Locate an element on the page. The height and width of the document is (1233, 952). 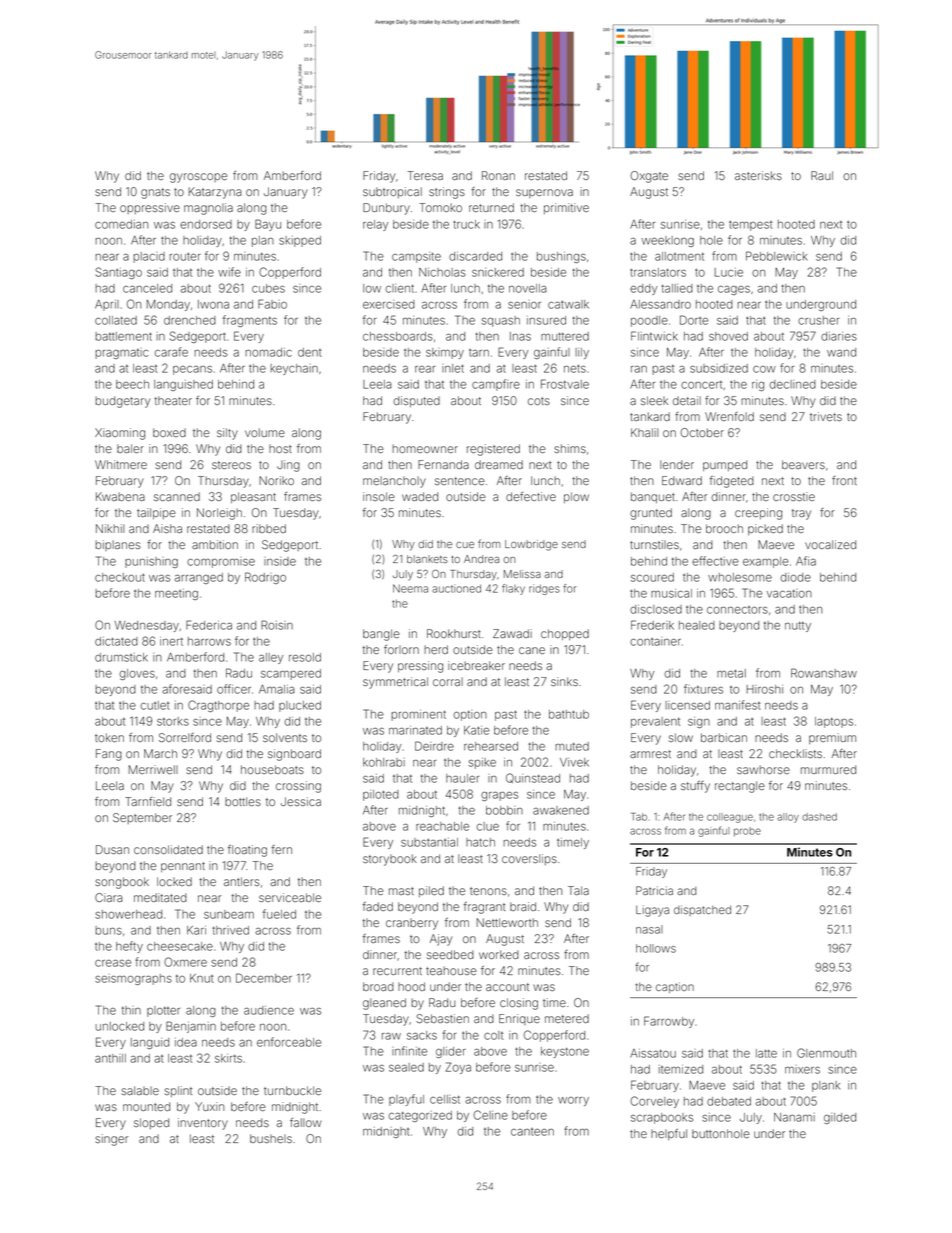
marinated is located at coordinates (415, 730).
